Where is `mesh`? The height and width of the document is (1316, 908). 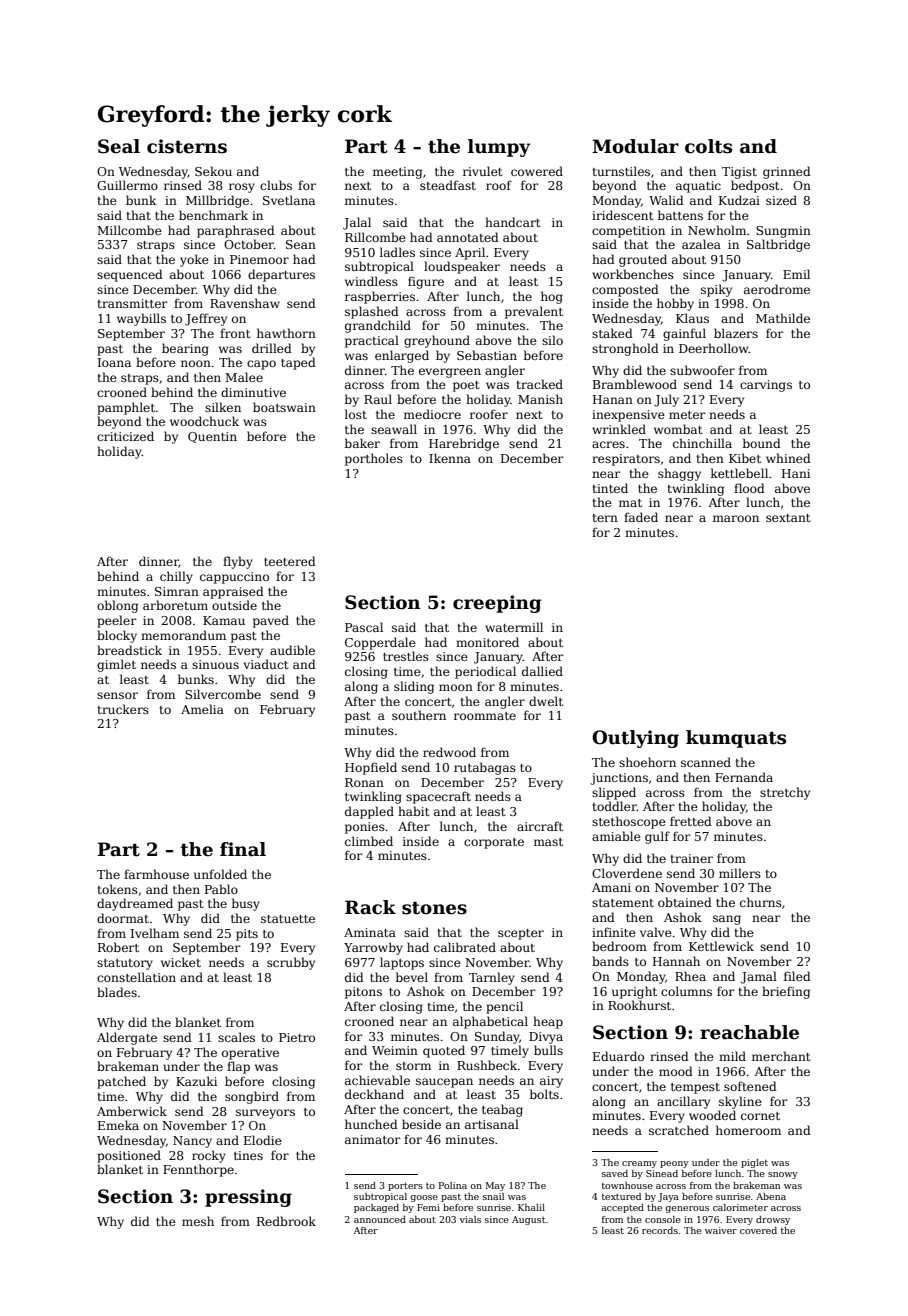
mesh is located at coordinates (198, 1221).
